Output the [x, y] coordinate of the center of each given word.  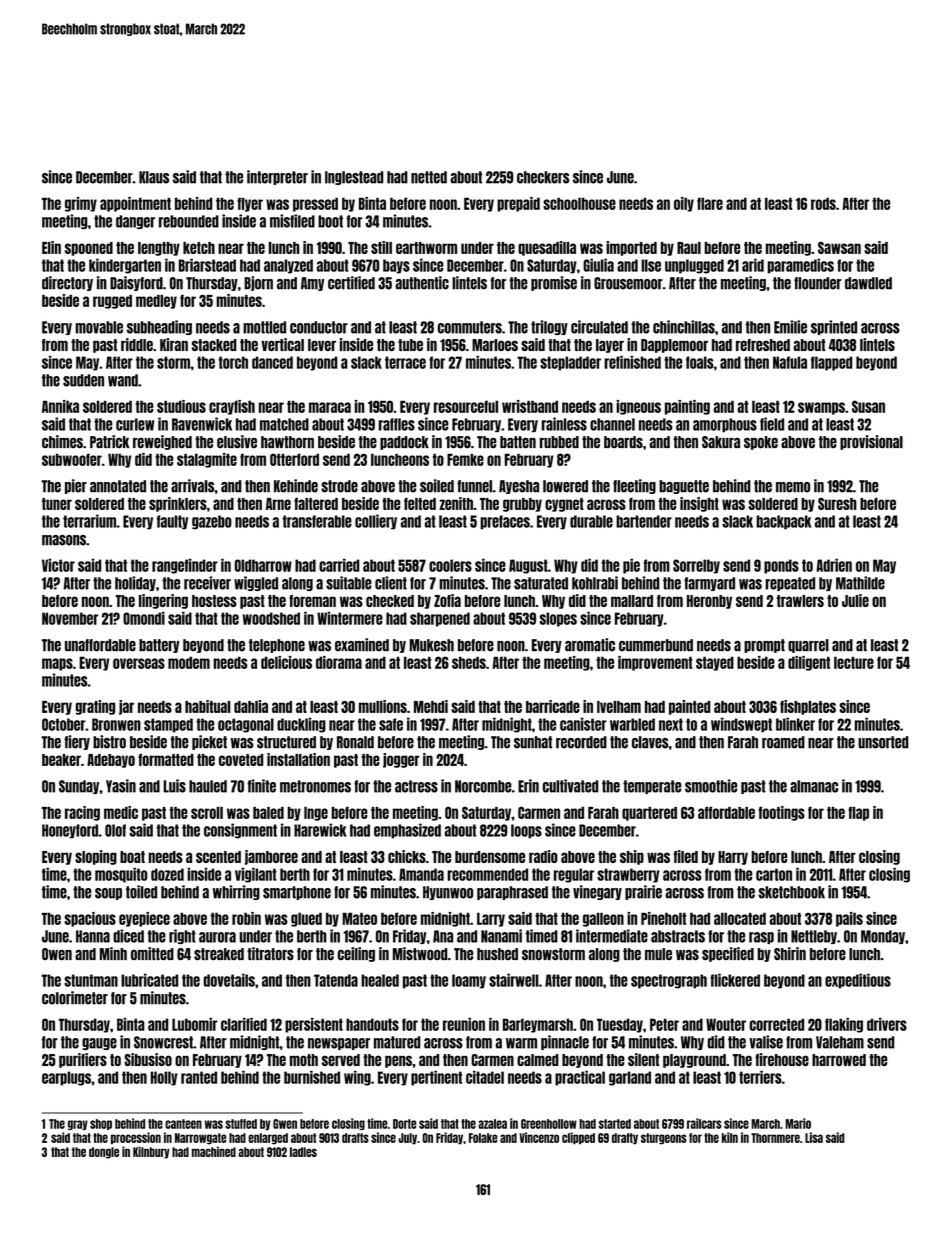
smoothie [711, 786]
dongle [104, 1153]
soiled [437, 486]
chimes [62, 441]
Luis [174, 786]
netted [429, 177]
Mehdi [431, 706]
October [63, 724]
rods [823, 203]
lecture [854, 662]
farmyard [709, 584]
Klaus [154, 177]
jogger [401, 760]
